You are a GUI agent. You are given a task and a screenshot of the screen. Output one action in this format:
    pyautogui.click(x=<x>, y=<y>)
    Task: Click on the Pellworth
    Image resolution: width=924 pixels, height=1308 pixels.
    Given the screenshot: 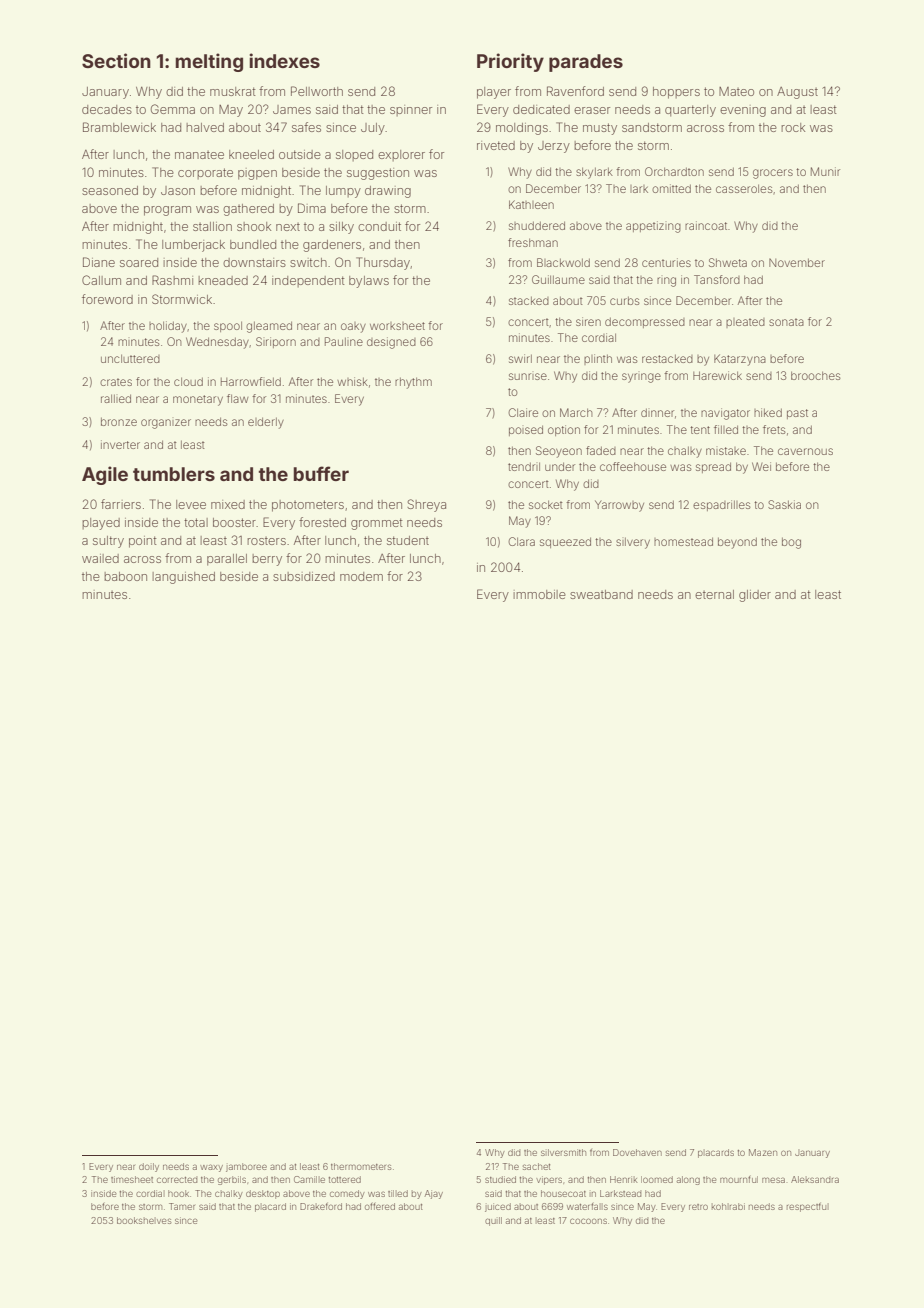 What is the action you would take?
    pyautogui.click(x=317, y=91)
